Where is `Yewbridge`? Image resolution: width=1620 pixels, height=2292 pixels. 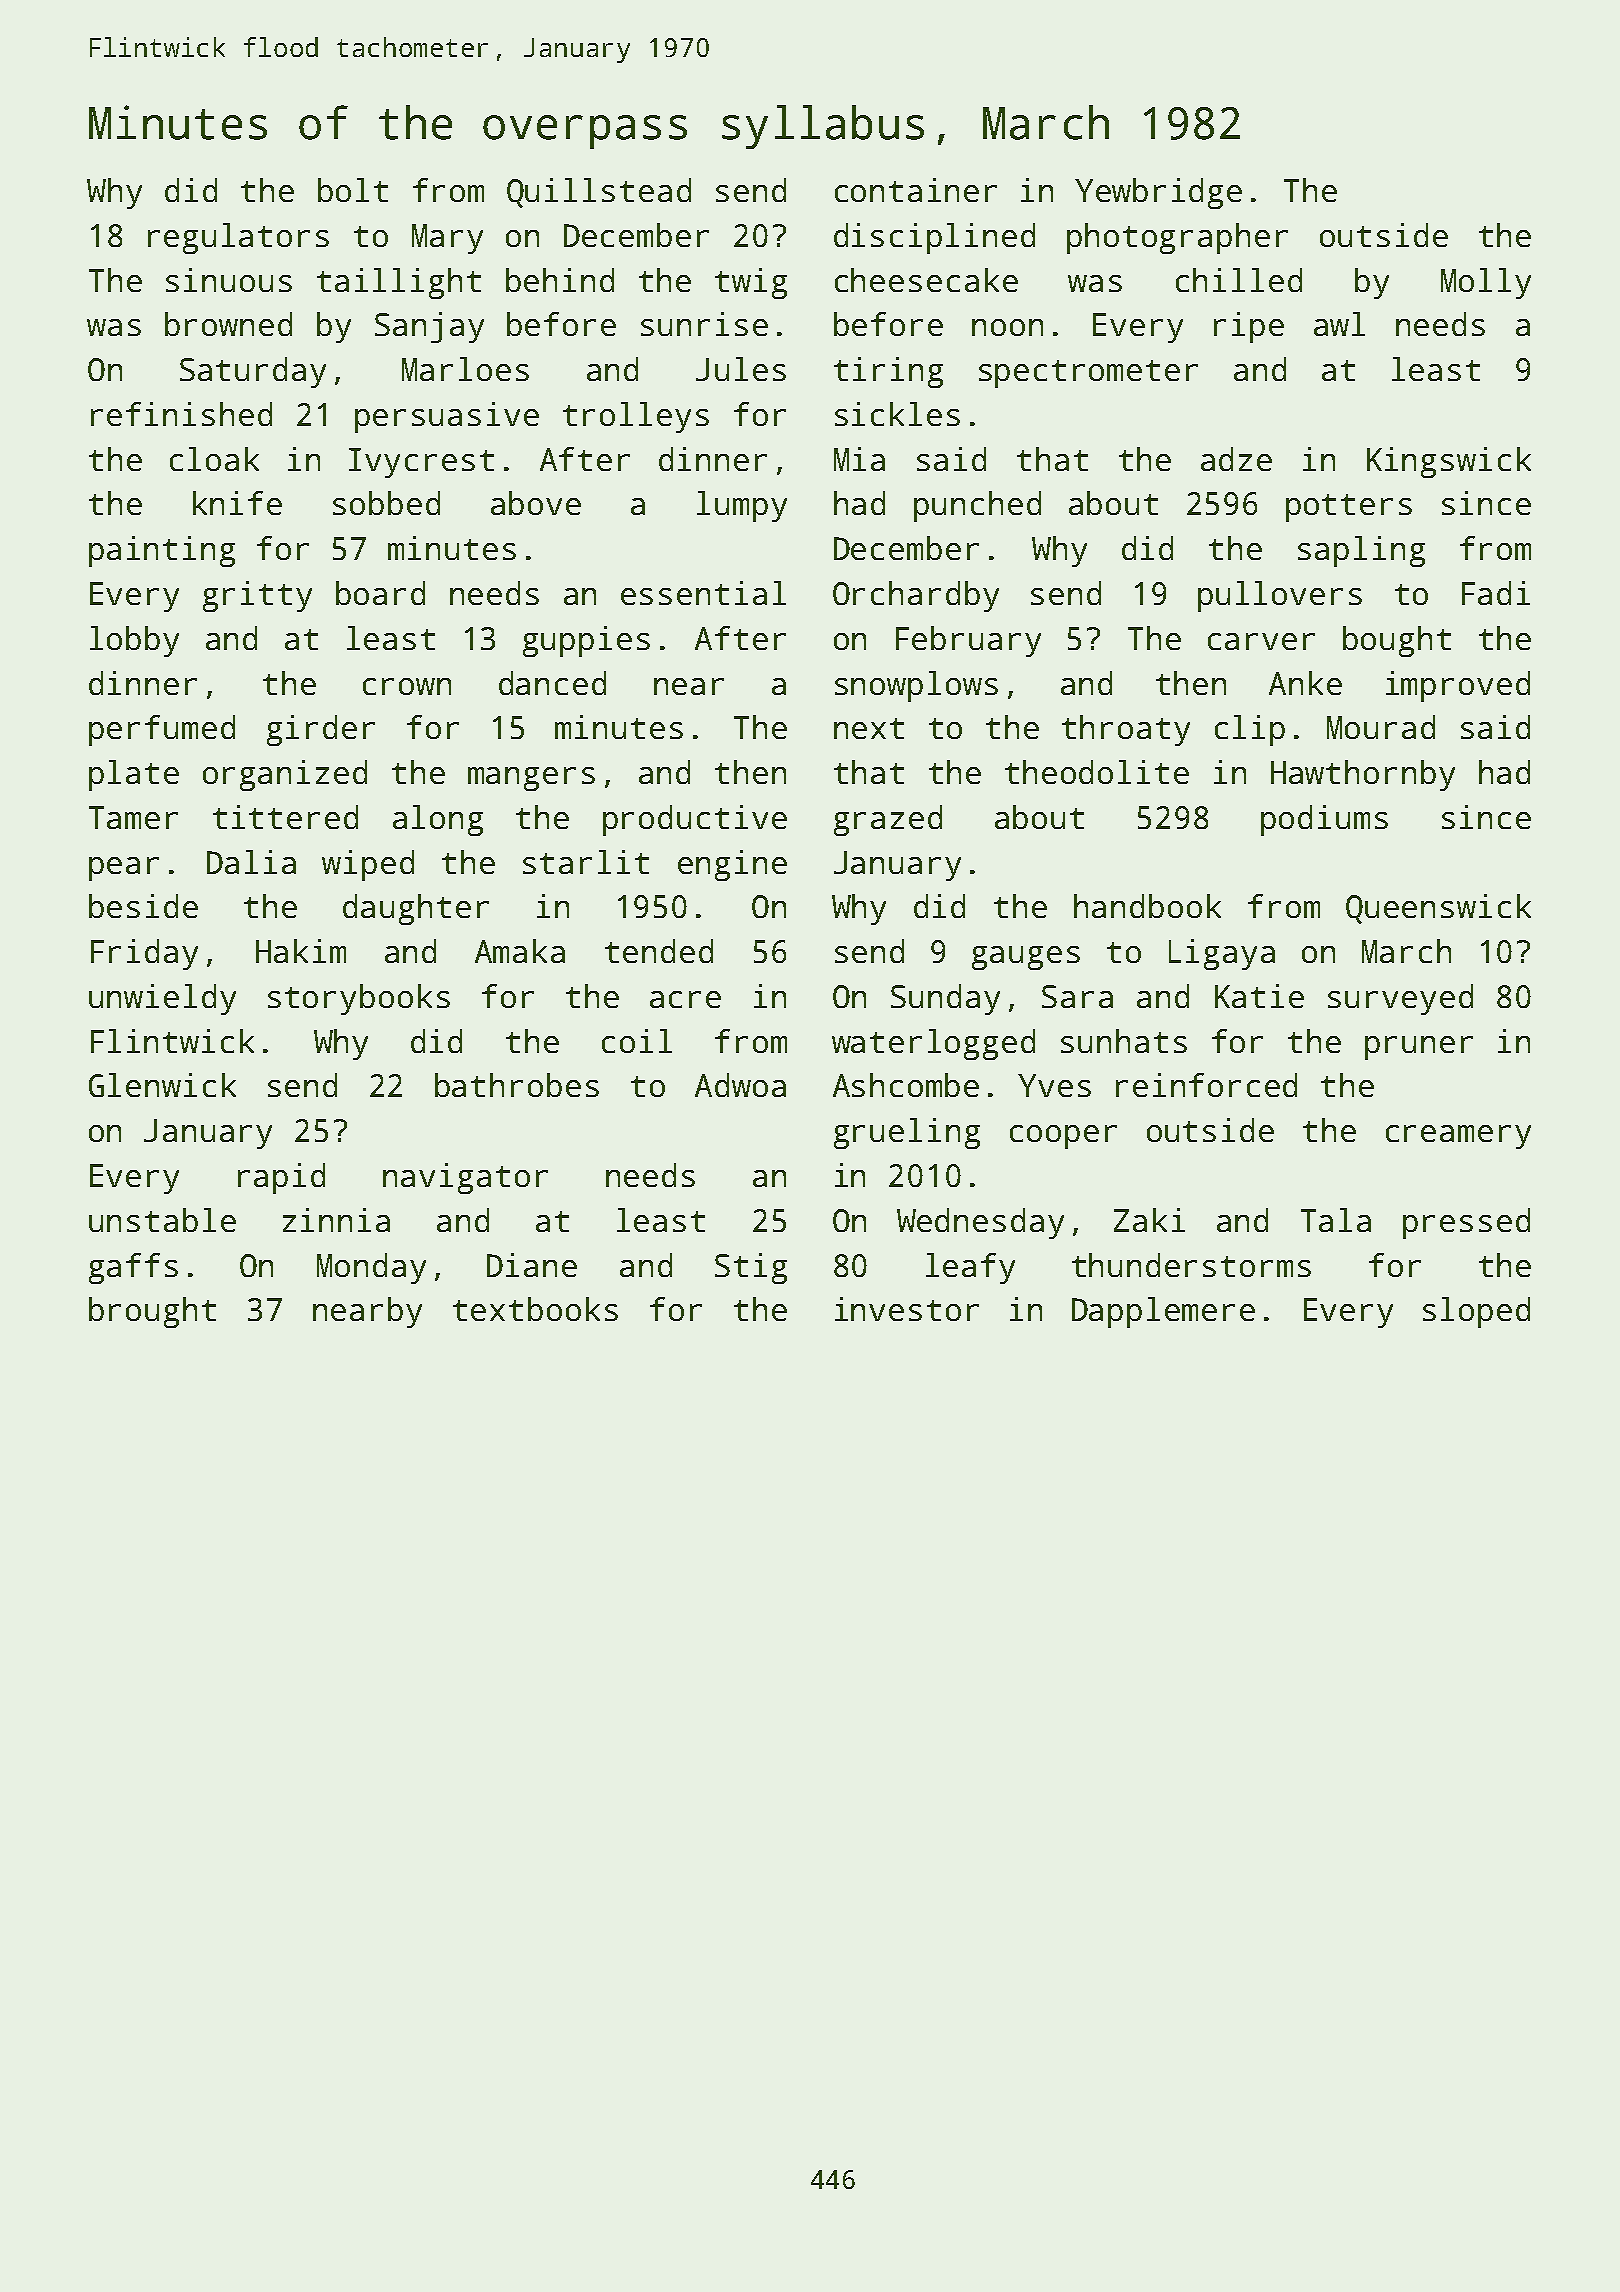 Yewbridge is located at coordinates (1158, 193).
